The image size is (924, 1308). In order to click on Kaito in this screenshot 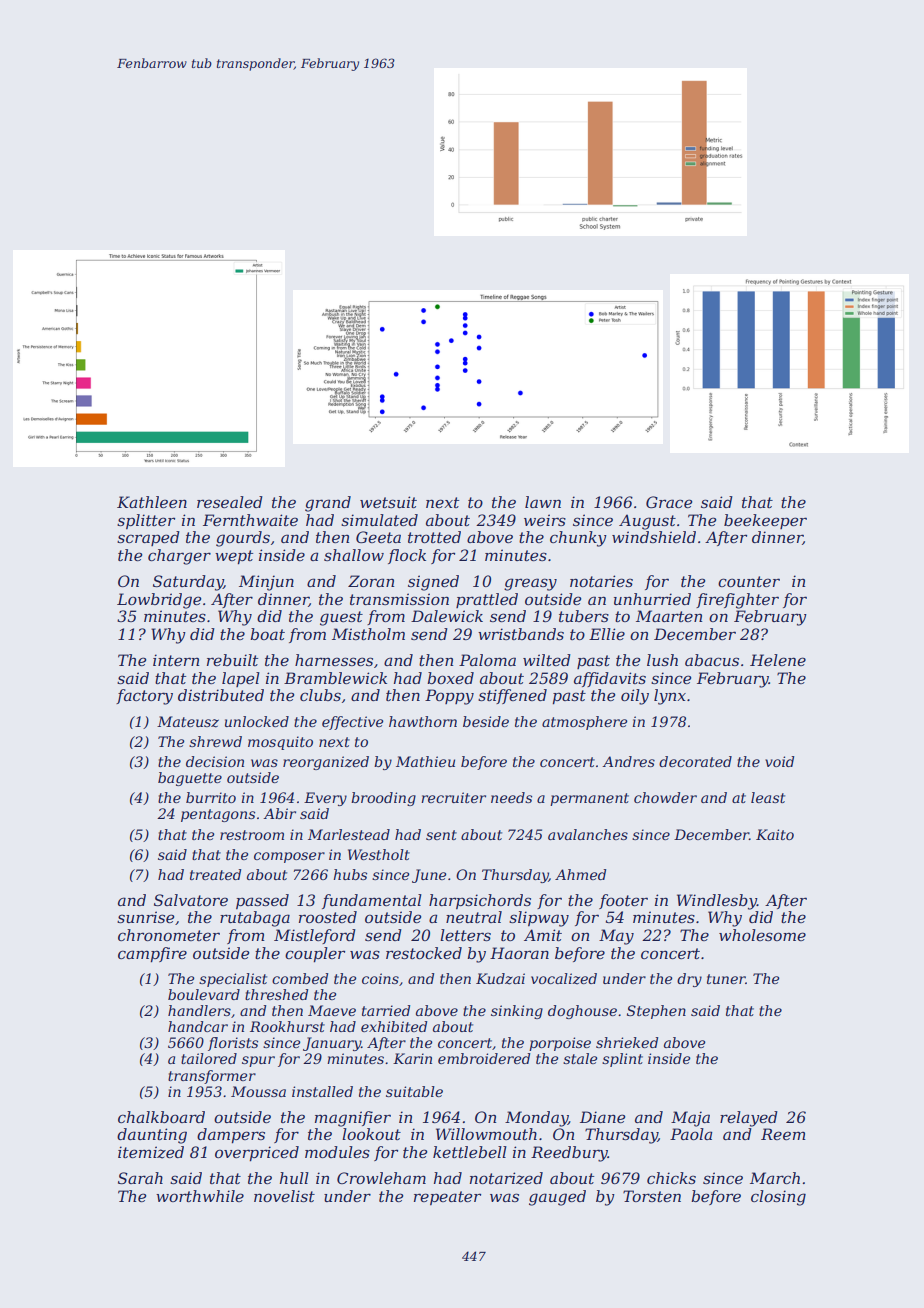, I will do `click(775, 834)`.
